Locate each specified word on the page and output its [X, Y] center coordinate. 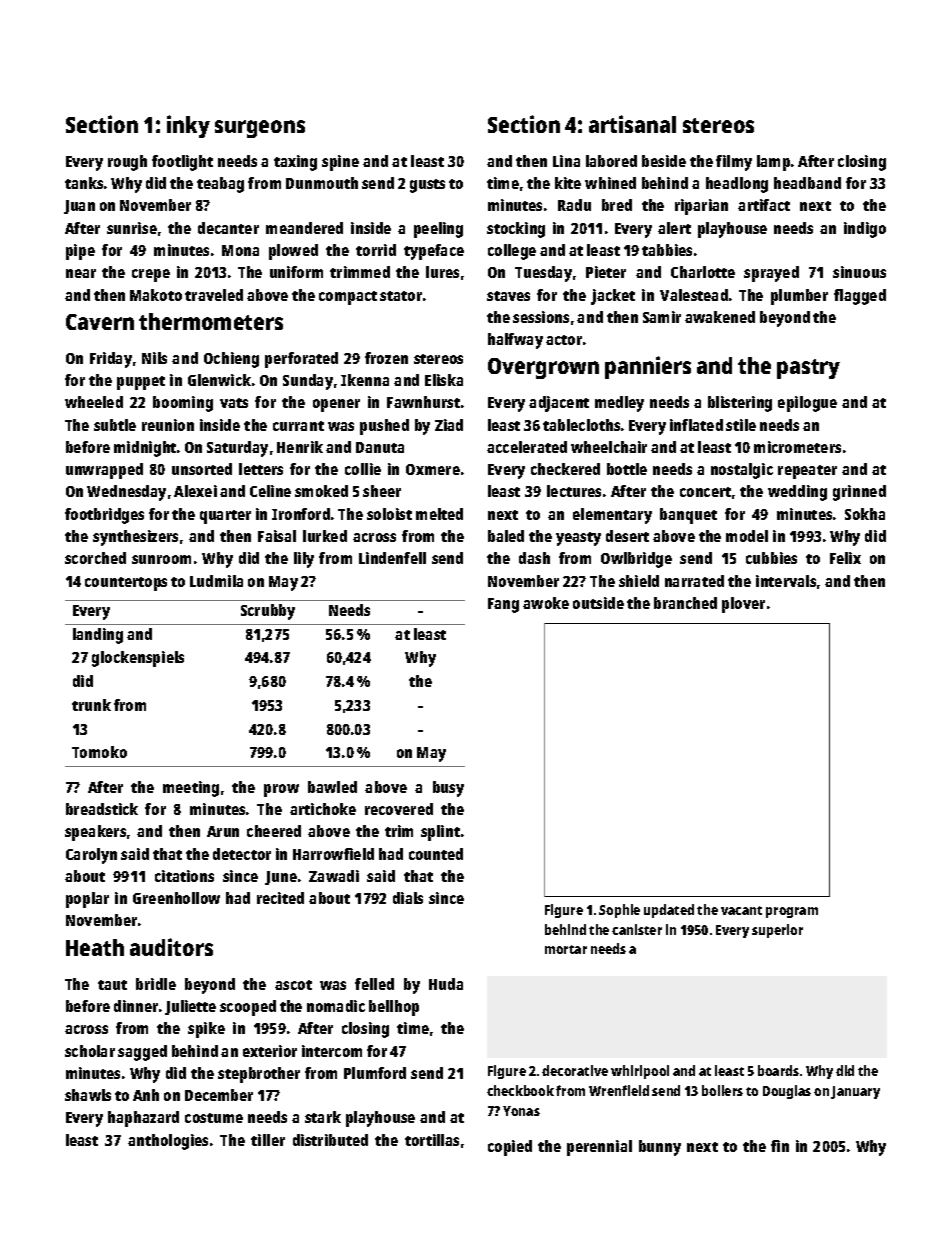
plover [743, 605]
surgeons [260, 129]
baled [506, 536]
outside [598, 603]
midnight [145, 449]
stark [323, 1117]
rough [127, 163]
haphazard [143, 1119]
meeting [191, 789]
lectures [574, 491]
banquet [688, 516]
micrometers [797, 447]
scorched [95, 558]
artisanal [632, 124]
